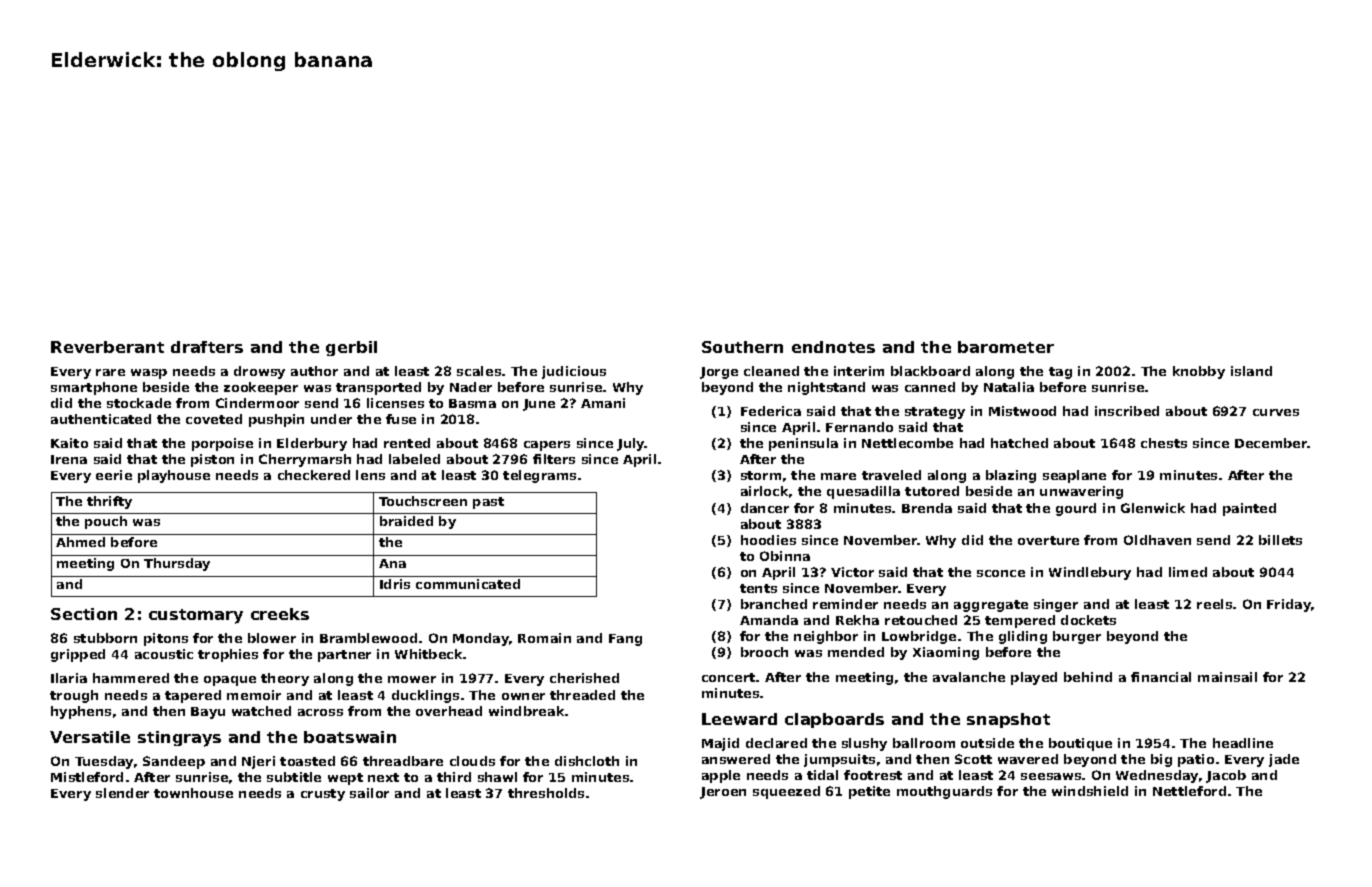 Image resolution: width=1372 pixels, height=887 pixels. Describe the element at coordinates (1006, 347) in the page. I see `barometer` at that location.
